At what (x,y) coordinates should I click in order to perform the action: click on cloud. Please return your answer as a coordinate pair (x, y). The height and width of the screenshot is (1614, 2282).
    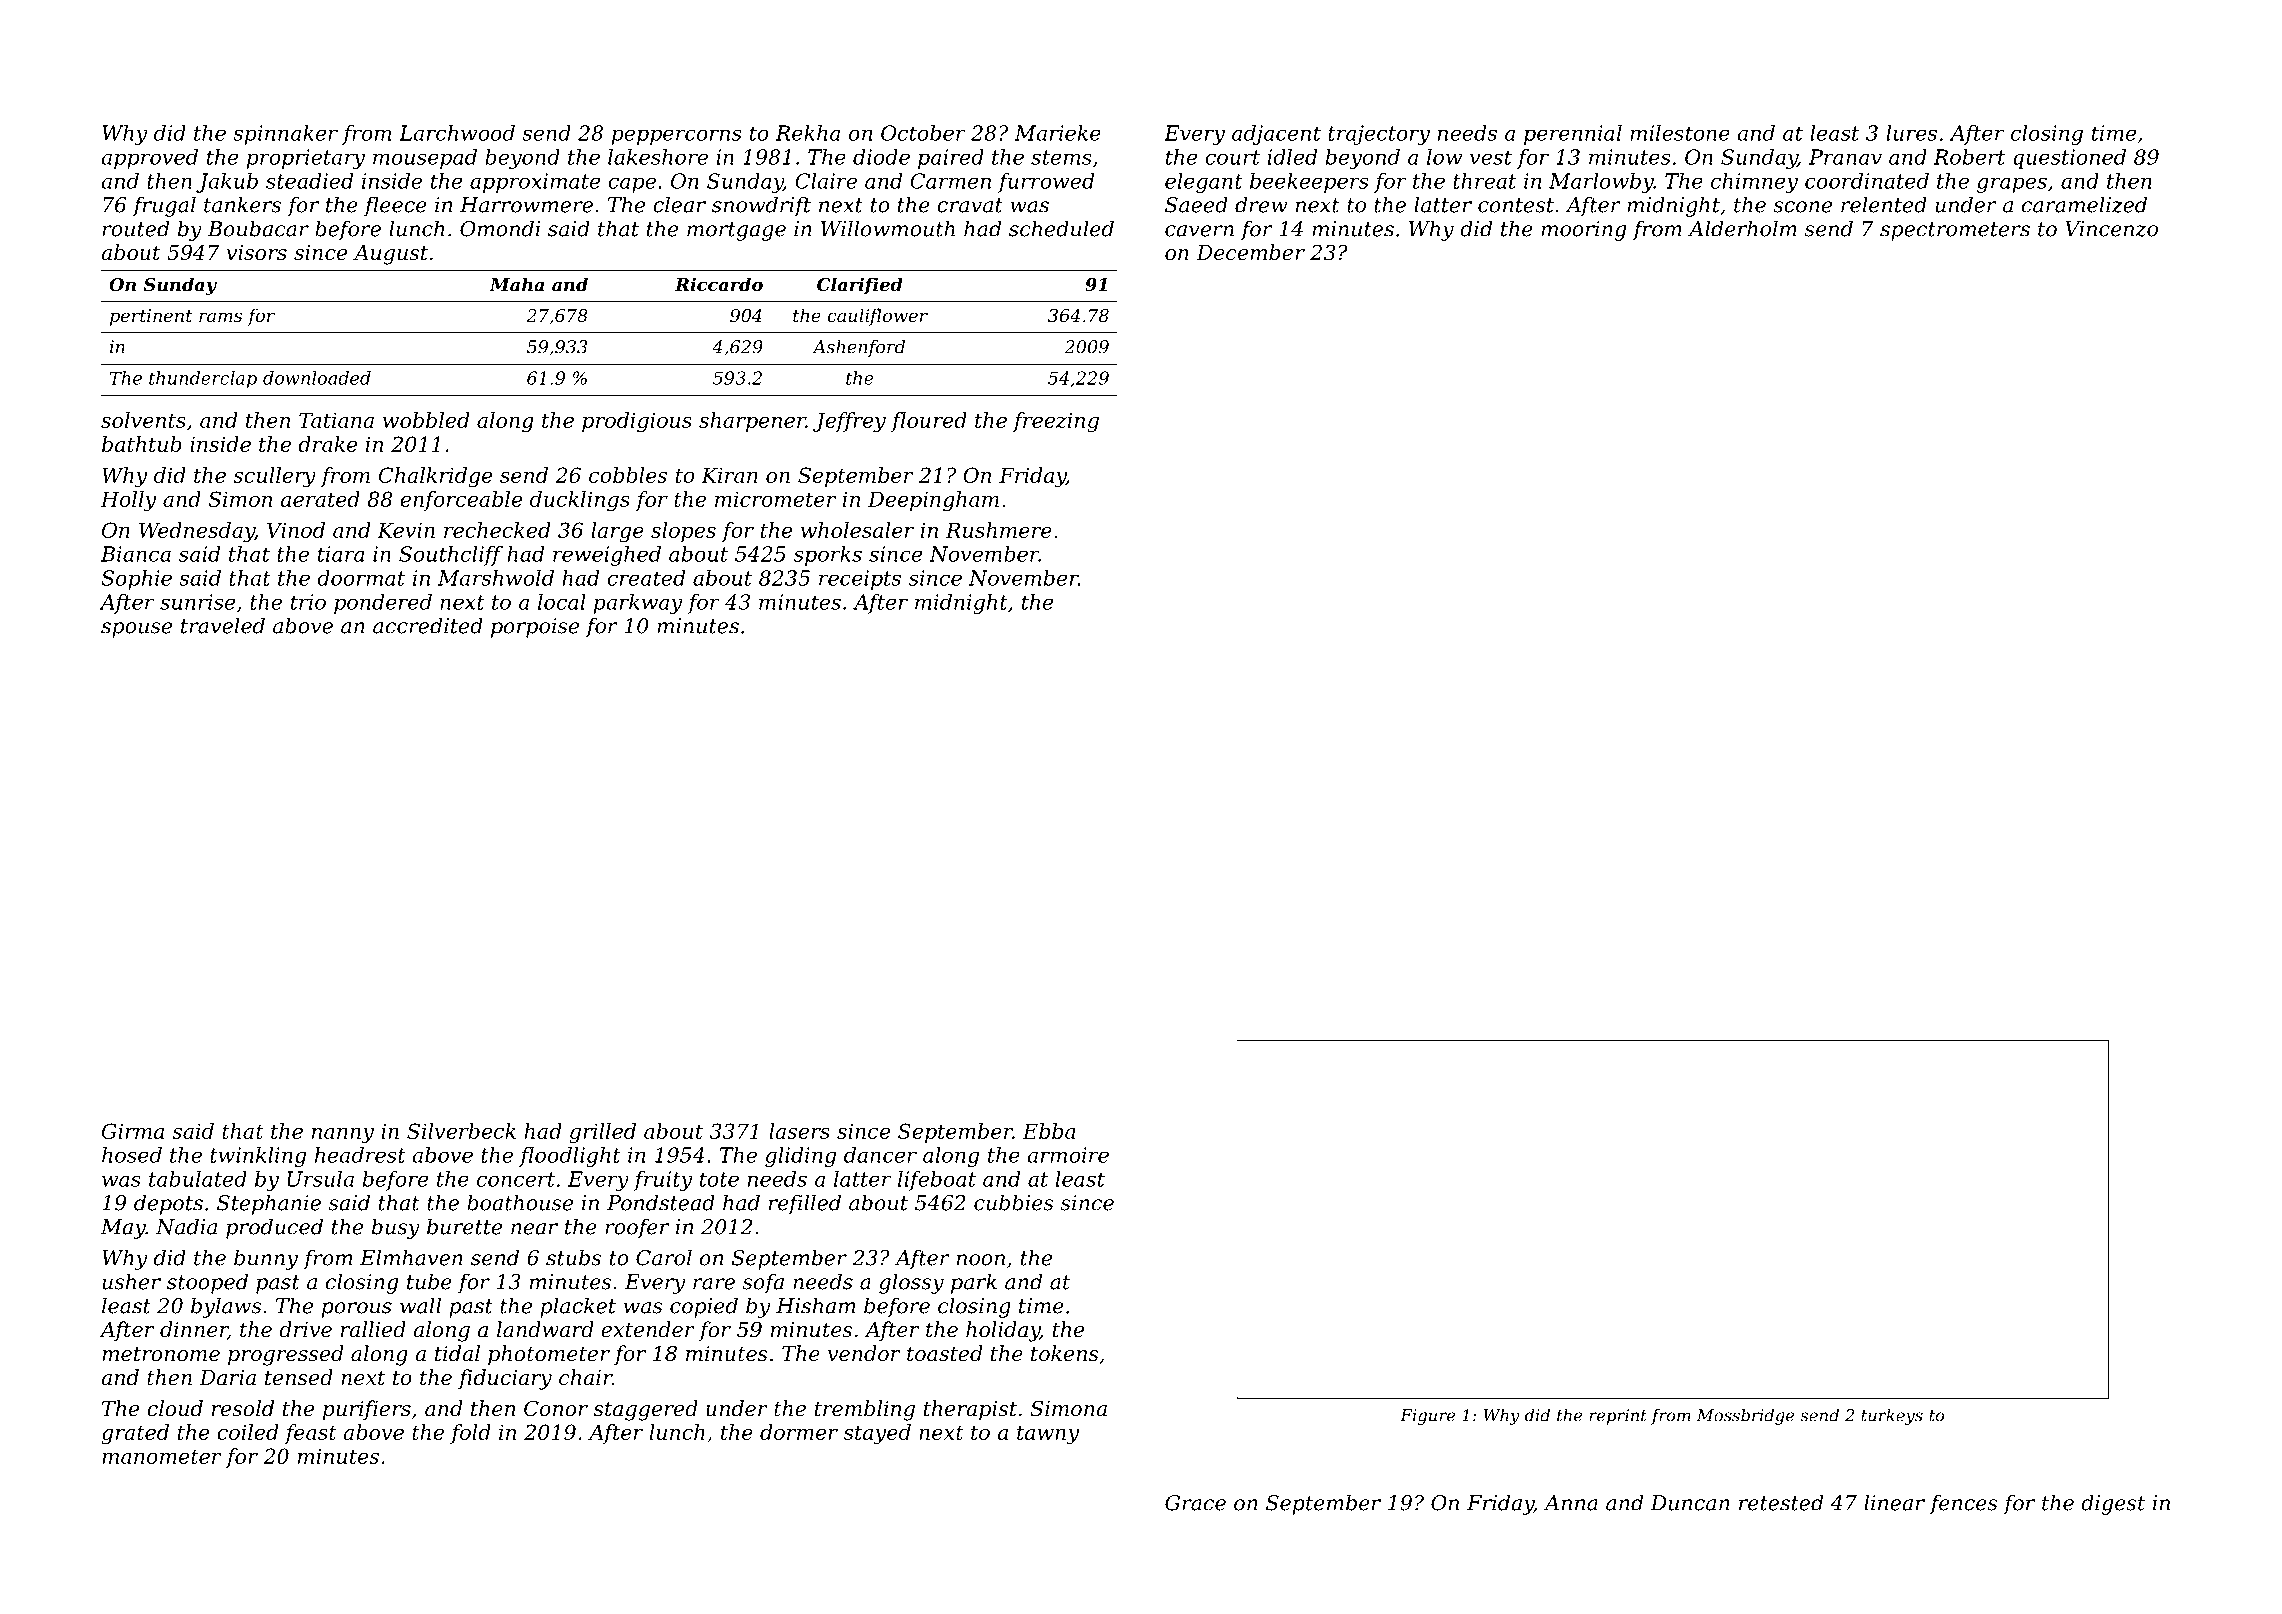
    Looking at the image, I should click on (175, 1408).
